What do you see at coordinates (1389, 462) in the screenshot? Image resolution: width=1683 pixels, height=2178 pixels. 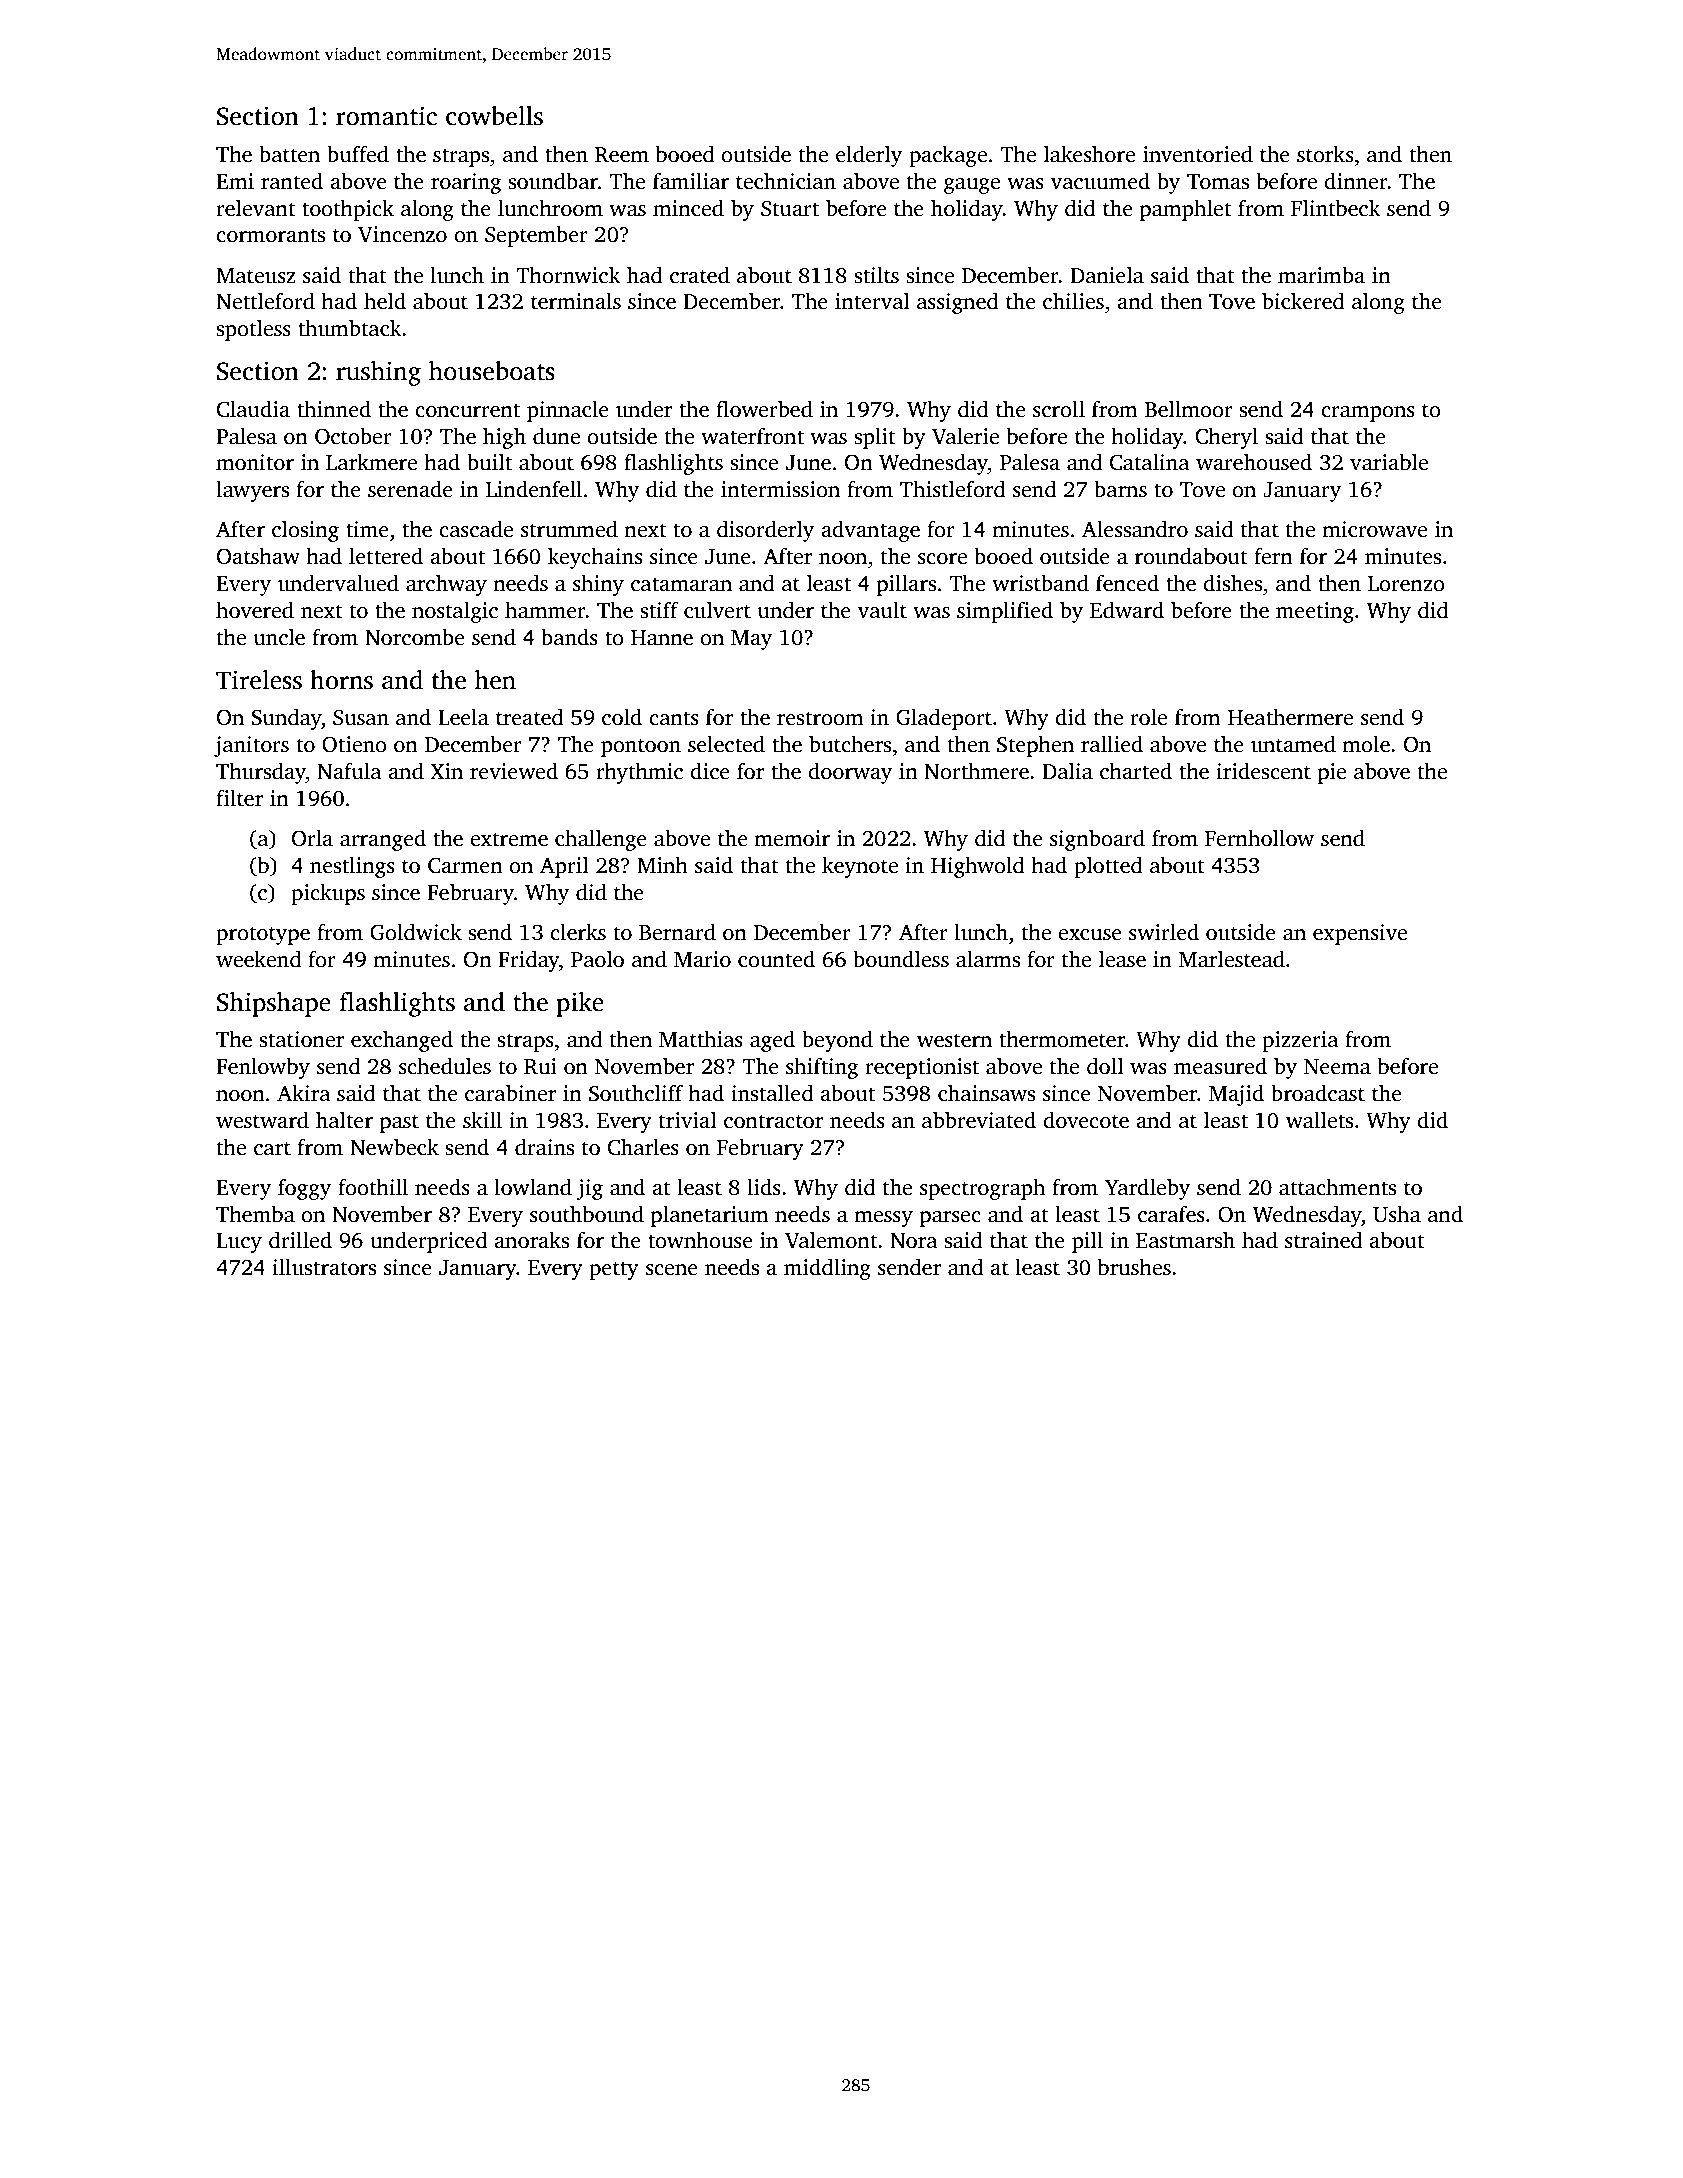 I see `variable` at bounding box center [1389, 462].
